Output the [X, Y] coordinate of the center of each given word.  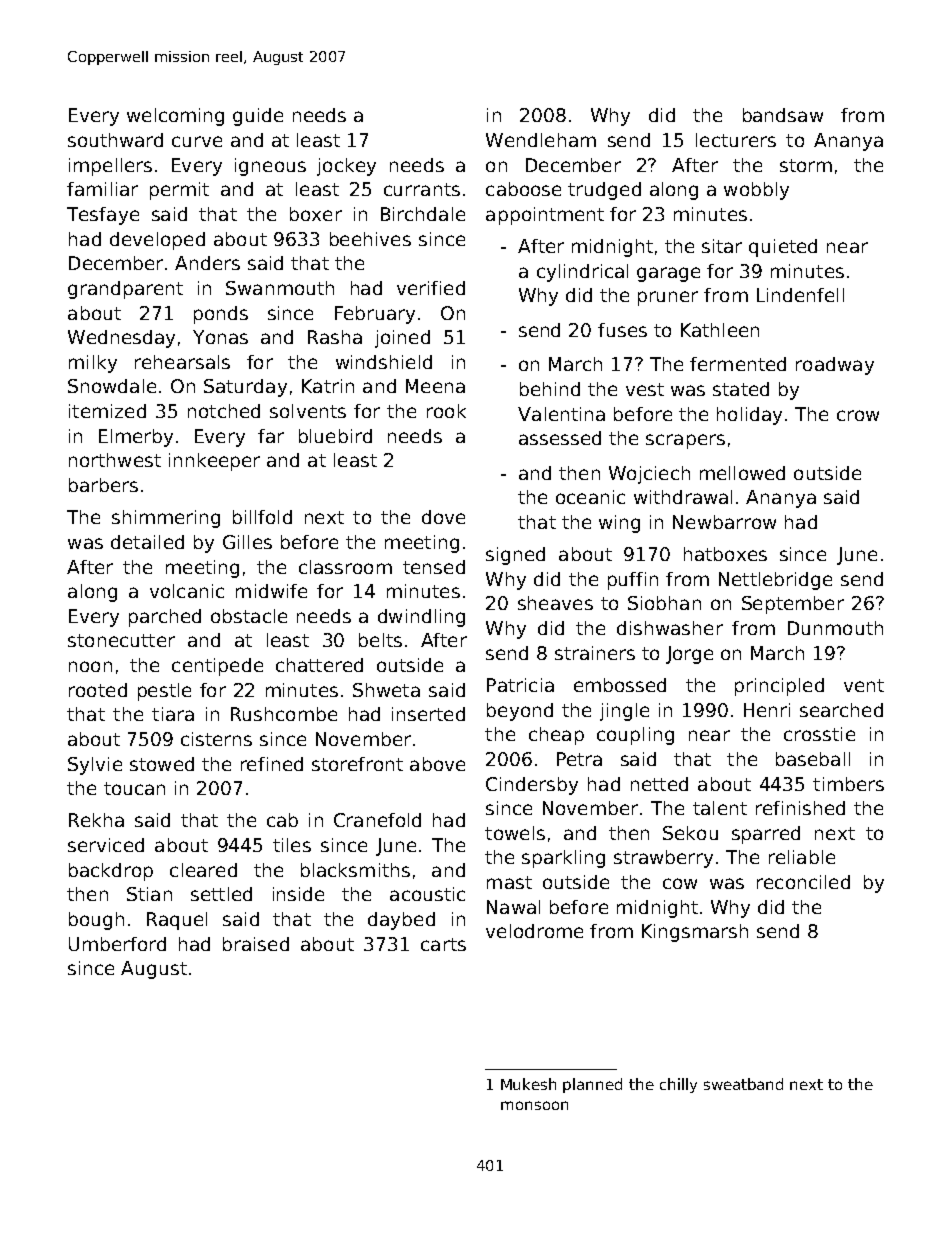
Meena [435, 386]
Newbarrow [724, 522]
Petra [579, 759]
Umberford [117, 944]
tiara [173, 714]
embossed [620, 685]
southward [115, 140]
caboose [523, 189]
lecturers [736, 140]
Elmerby [136, 438]
